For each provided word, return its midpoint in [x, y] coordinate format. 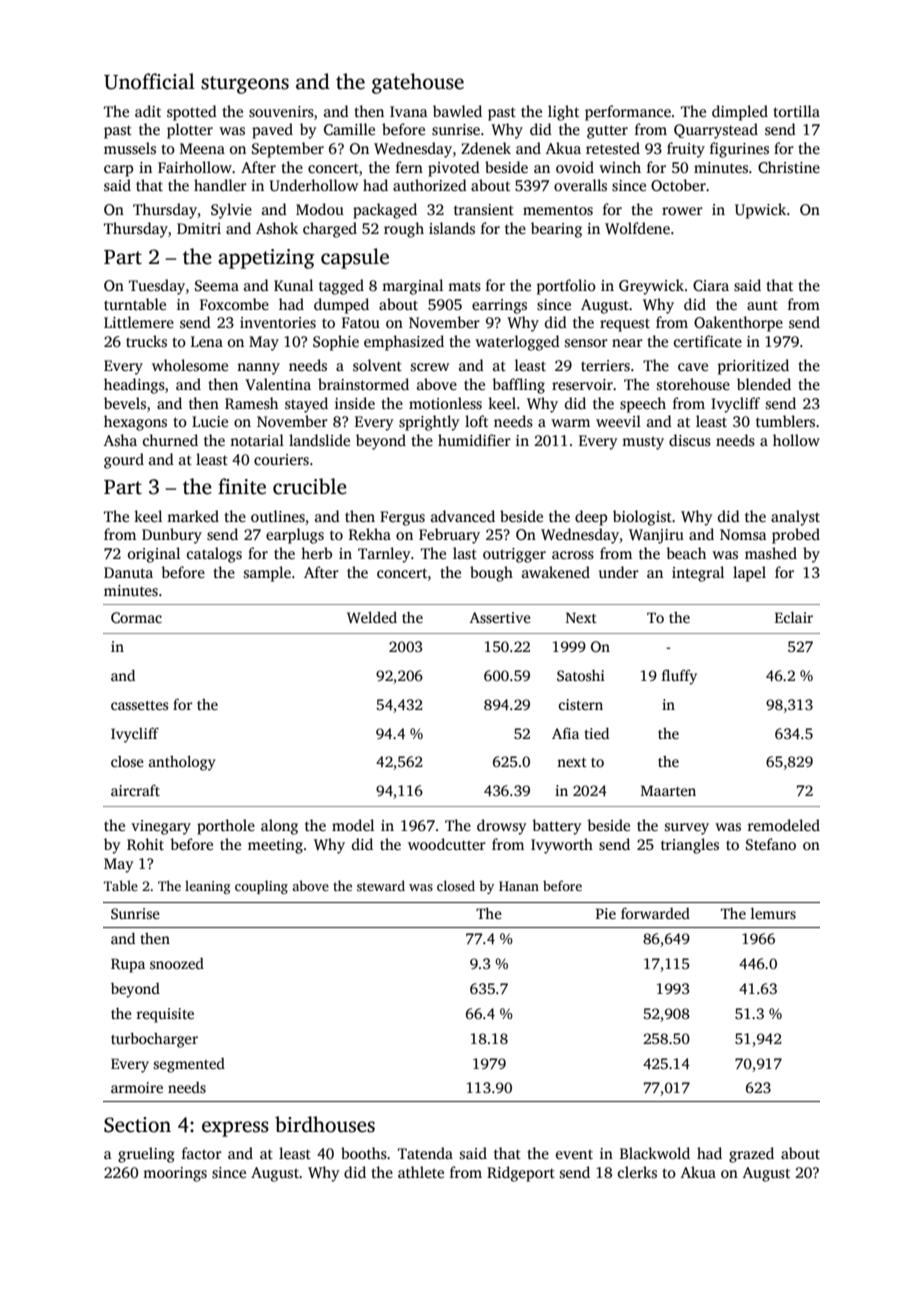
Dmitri [199, 228]
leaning [208, 887]
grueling [146, 1155]
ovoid [575, 167]
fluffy [679, 677]
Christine [789, 167]
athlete [421, 1172]
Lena [207, 341]
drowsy [502, 827]
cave [693, 367]
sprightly [429, 423]
